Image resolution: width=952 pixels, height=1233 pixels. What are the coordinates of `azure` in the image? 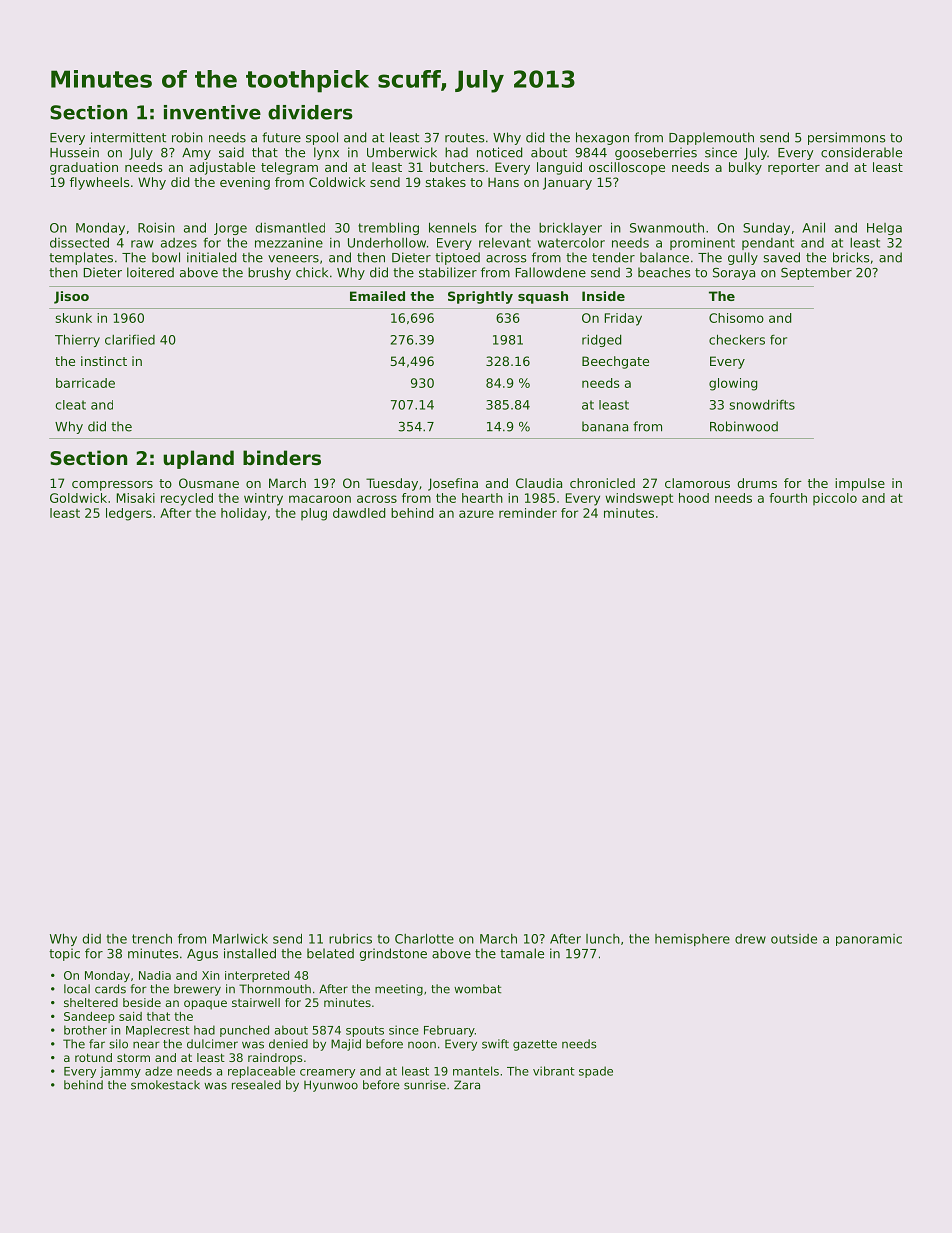 It's located at (476, 514).
